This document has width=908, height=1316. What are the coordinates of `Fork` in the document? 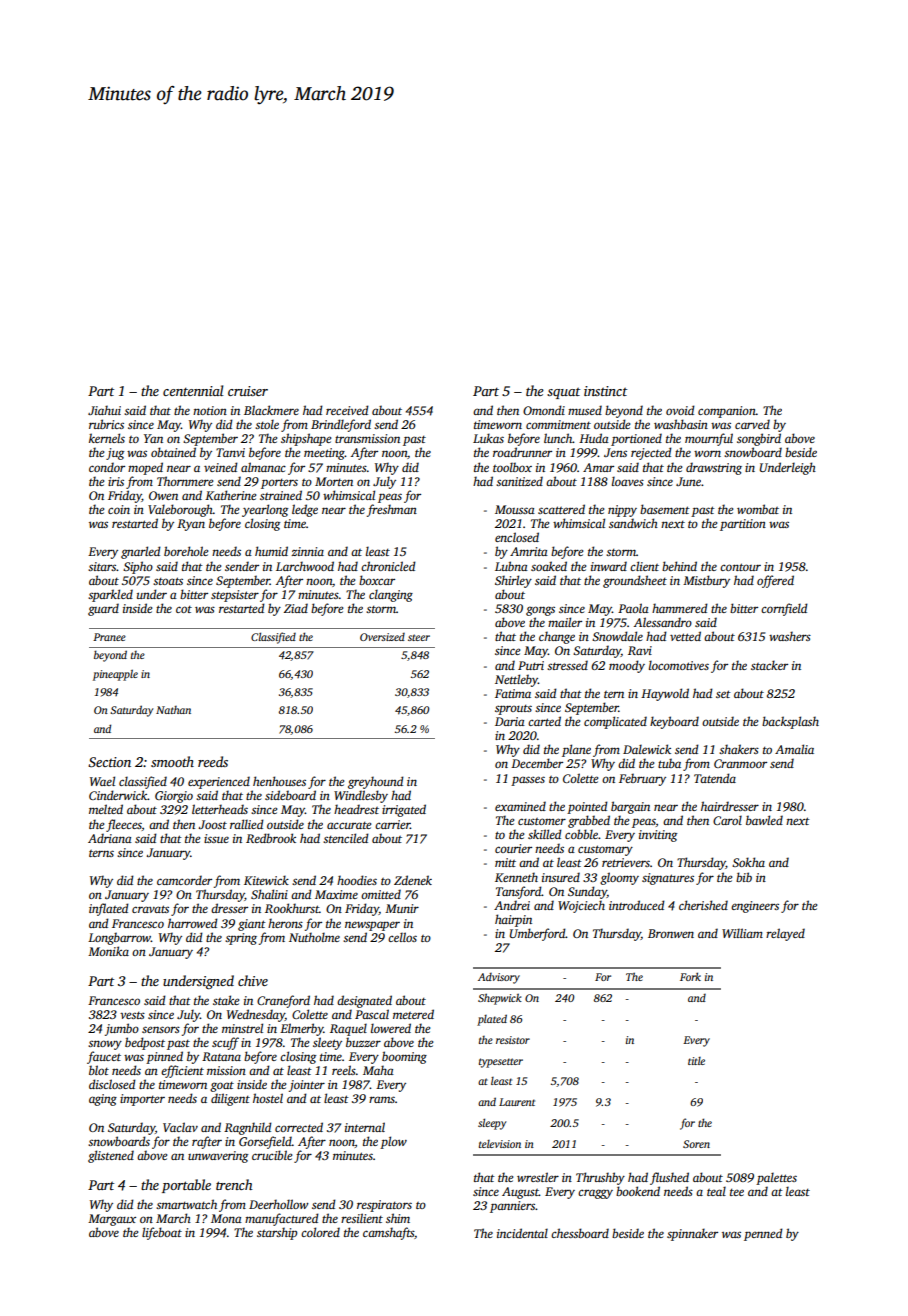 It's located at (690, 976).
